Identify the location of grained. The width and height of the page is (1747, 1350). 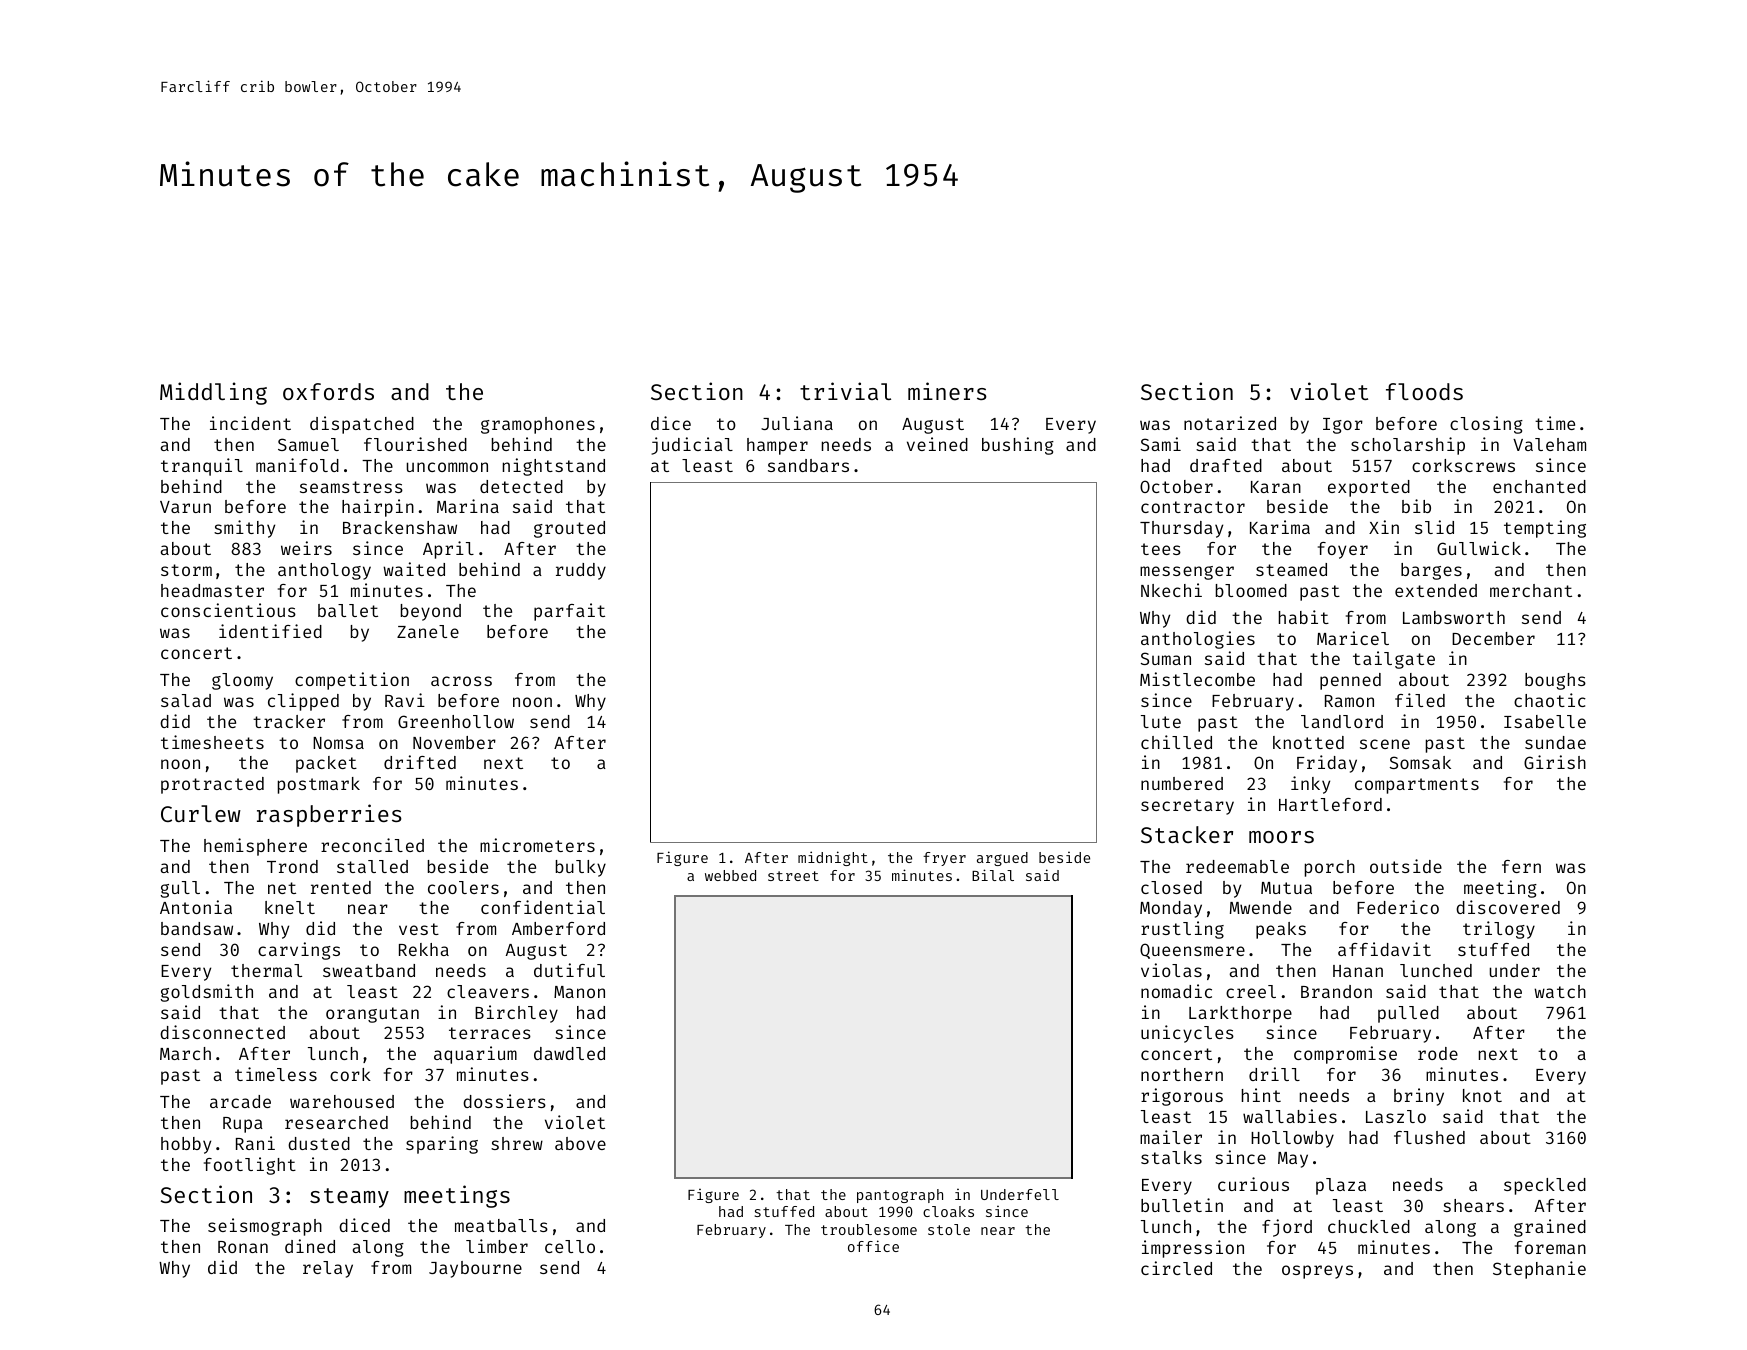
(1550, 1228).
